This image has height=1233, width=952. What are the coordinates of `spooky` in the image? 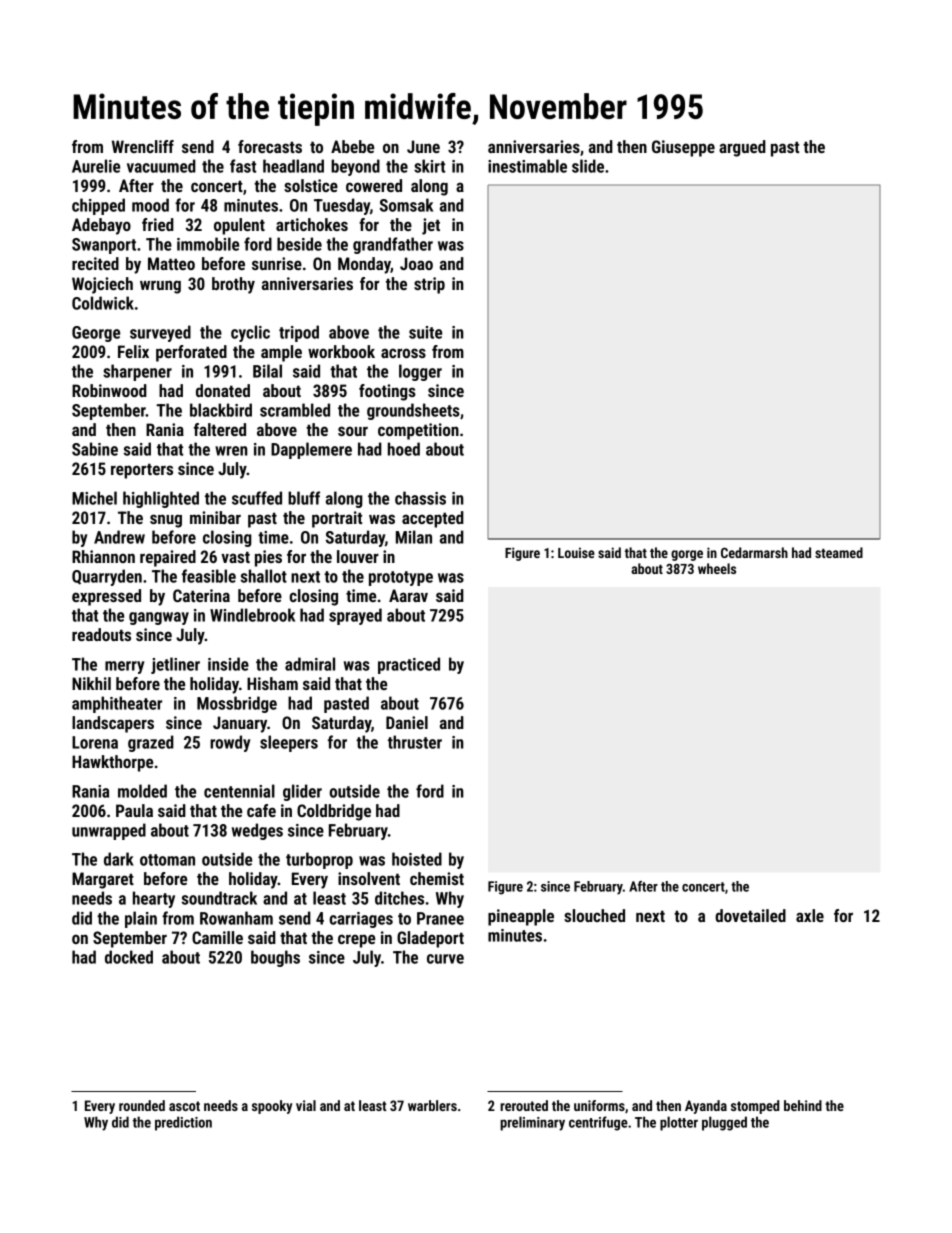 It's located at (272, 1107).
